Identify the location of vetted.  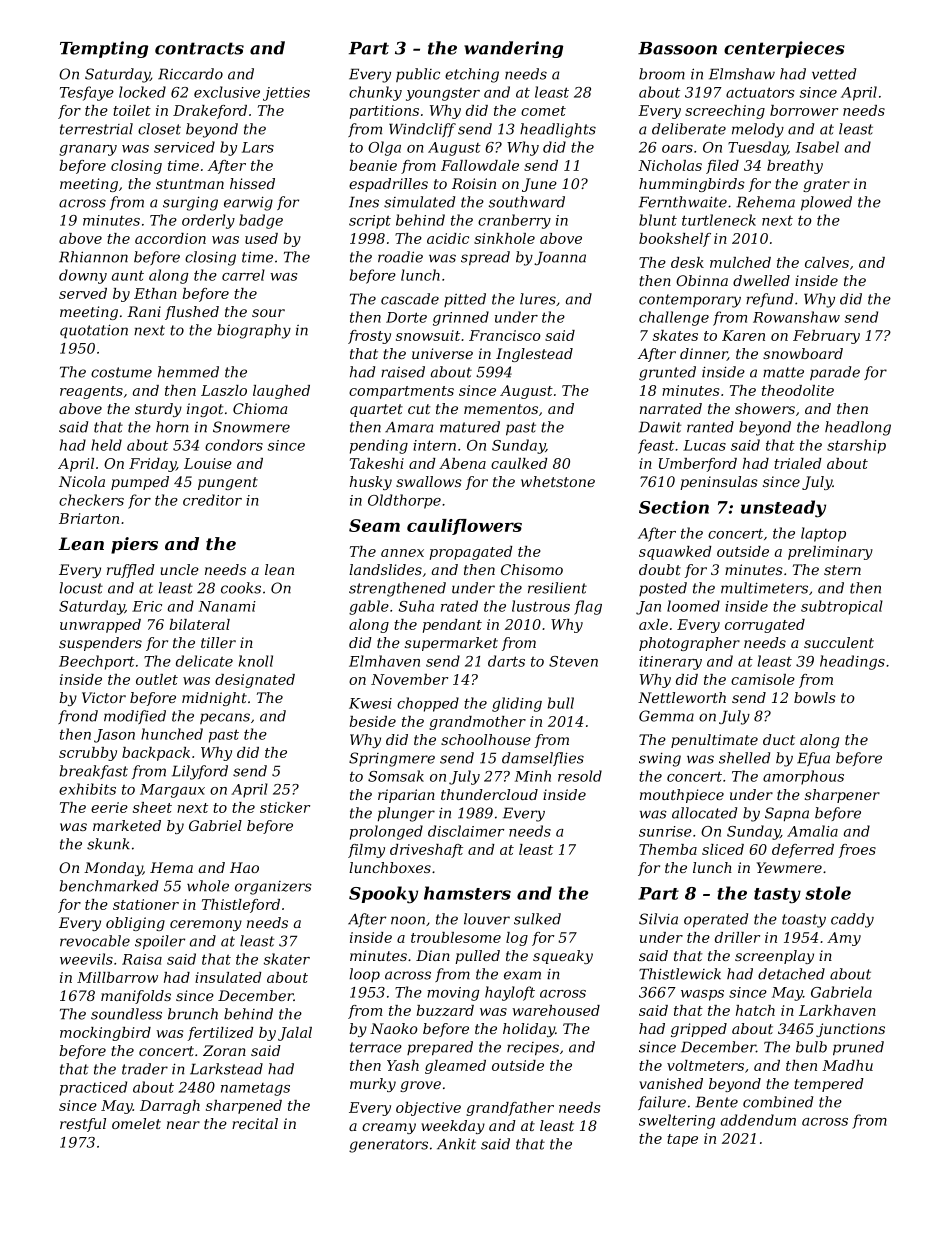
(834, 74).
